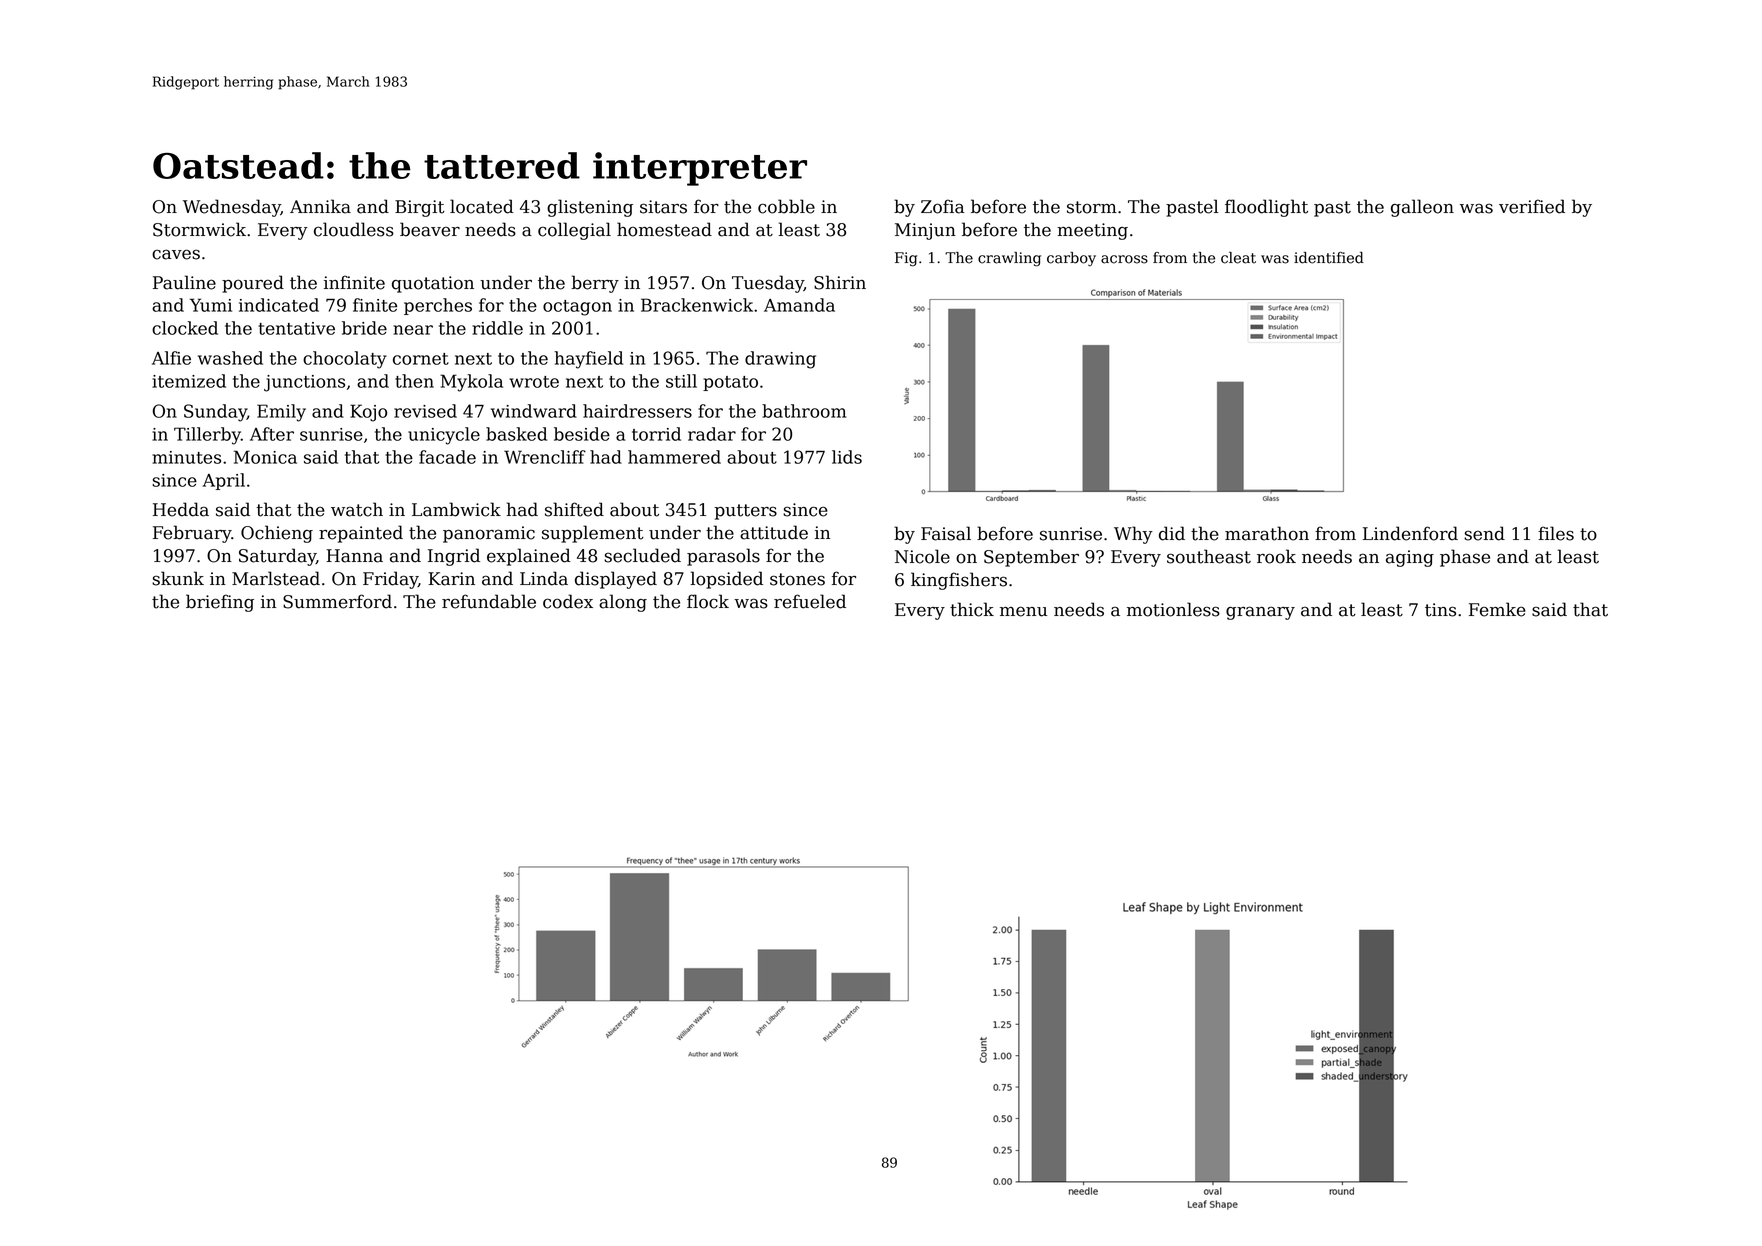 This screenshot has height=1246, width=1762. What do you see at coordinates (847, 457) in the screenshot?
I see `lids` at bounding box center [847, 457].
